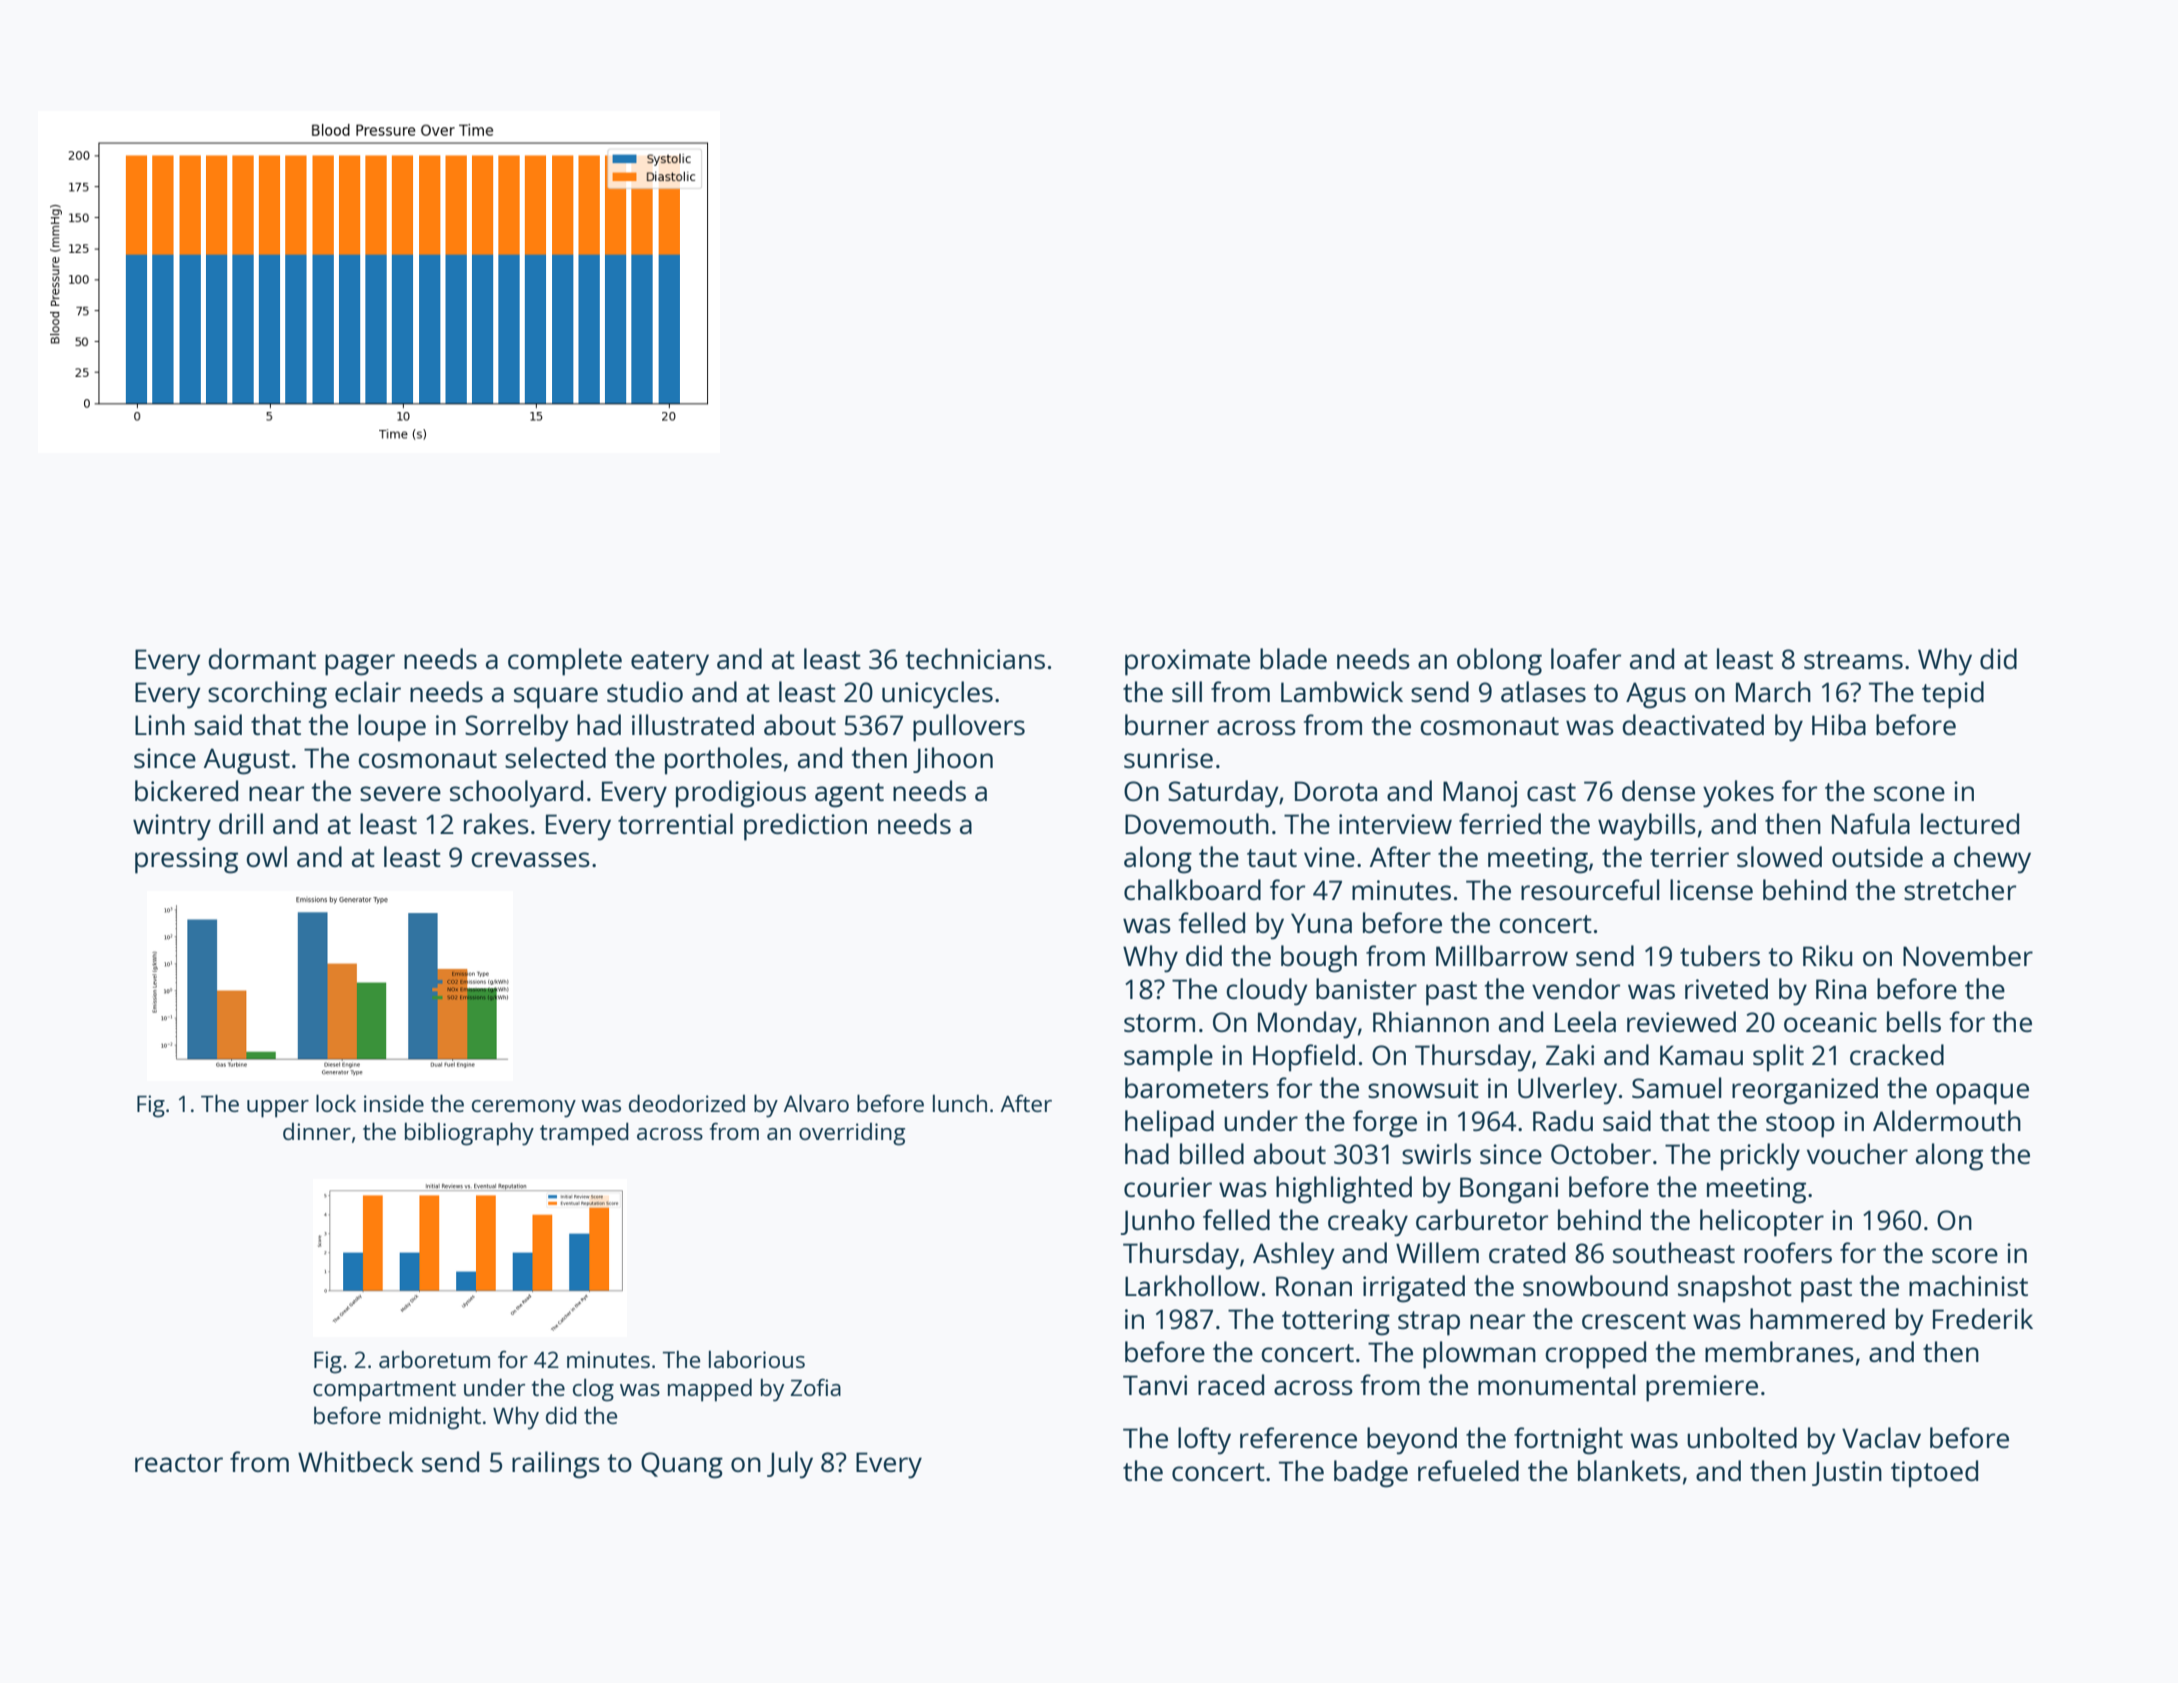 The height and width of the page is (1683, 2178). Describe the element at coordinates (1192, 1285) in the page. I see `Larkhollow` at that location.
